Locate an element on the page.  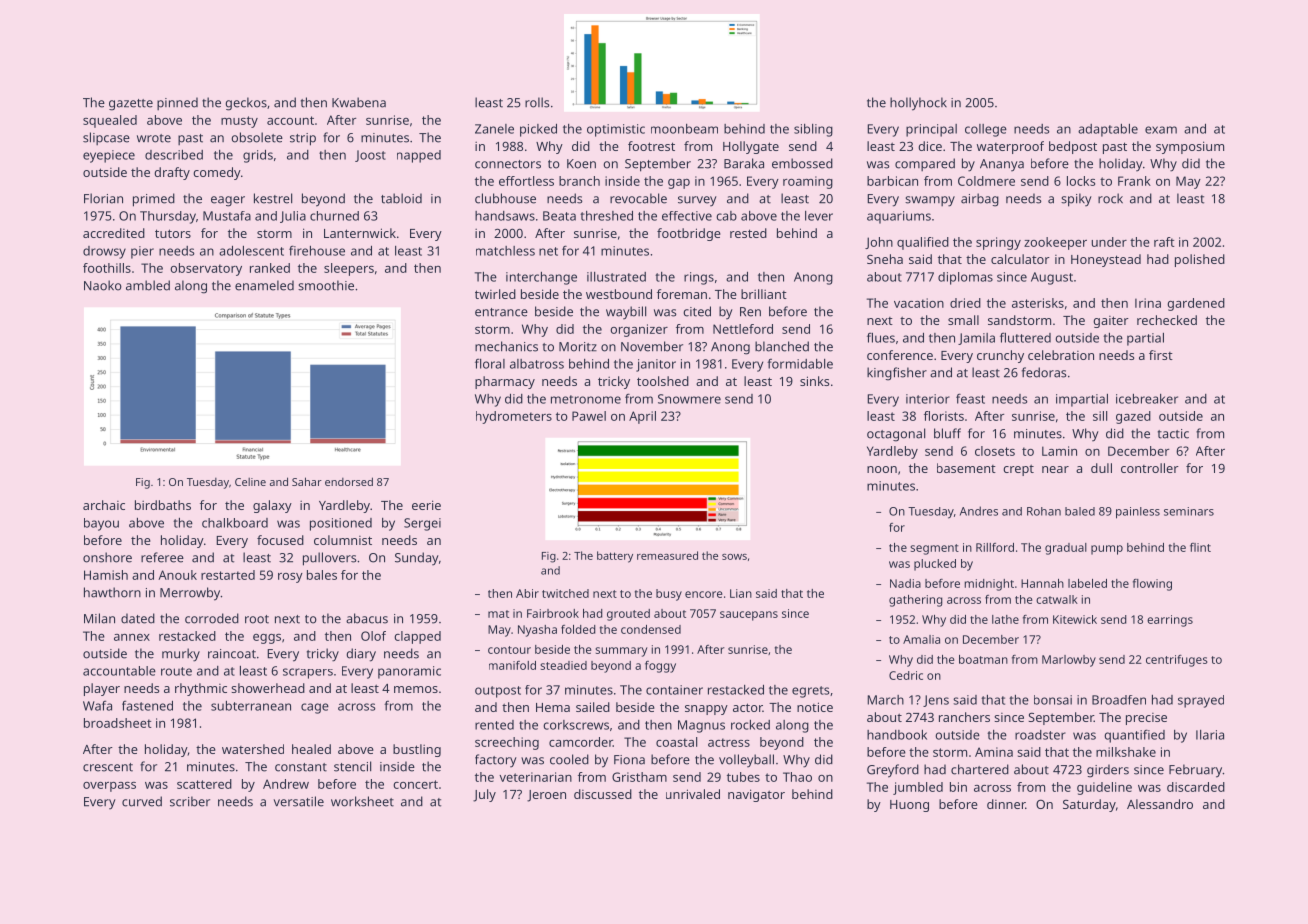
matchless is located at coordinates (505, 251).
